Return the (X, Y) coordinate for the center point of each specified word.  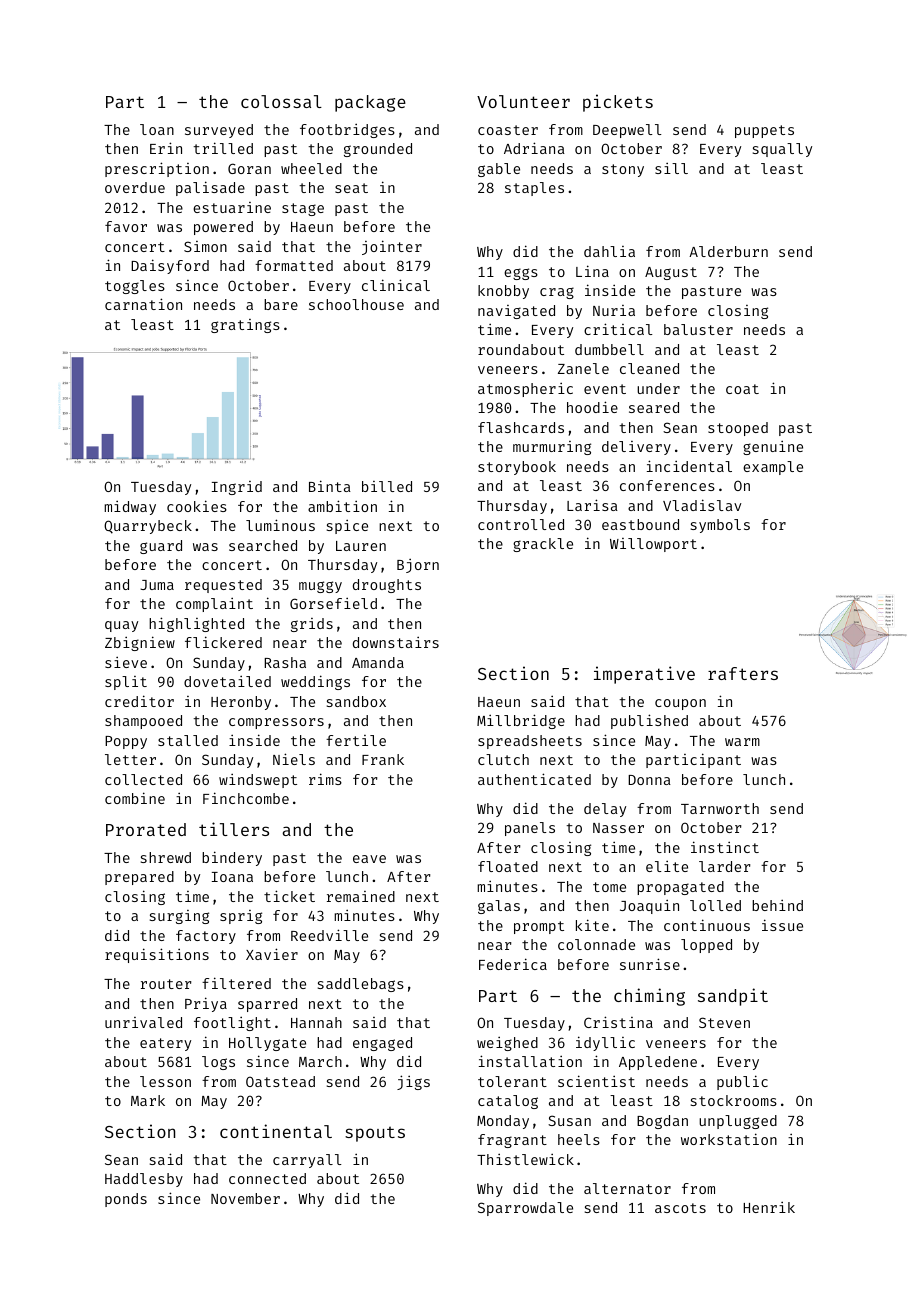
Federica (513, 964)
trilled (223, 148)
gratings (245, 326)
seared (654, 407)
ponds (126, 1200)
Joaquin (649, 906)
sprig (241, 917)
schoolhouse (356, 304)
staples (534, 189)
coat (742, 389)
